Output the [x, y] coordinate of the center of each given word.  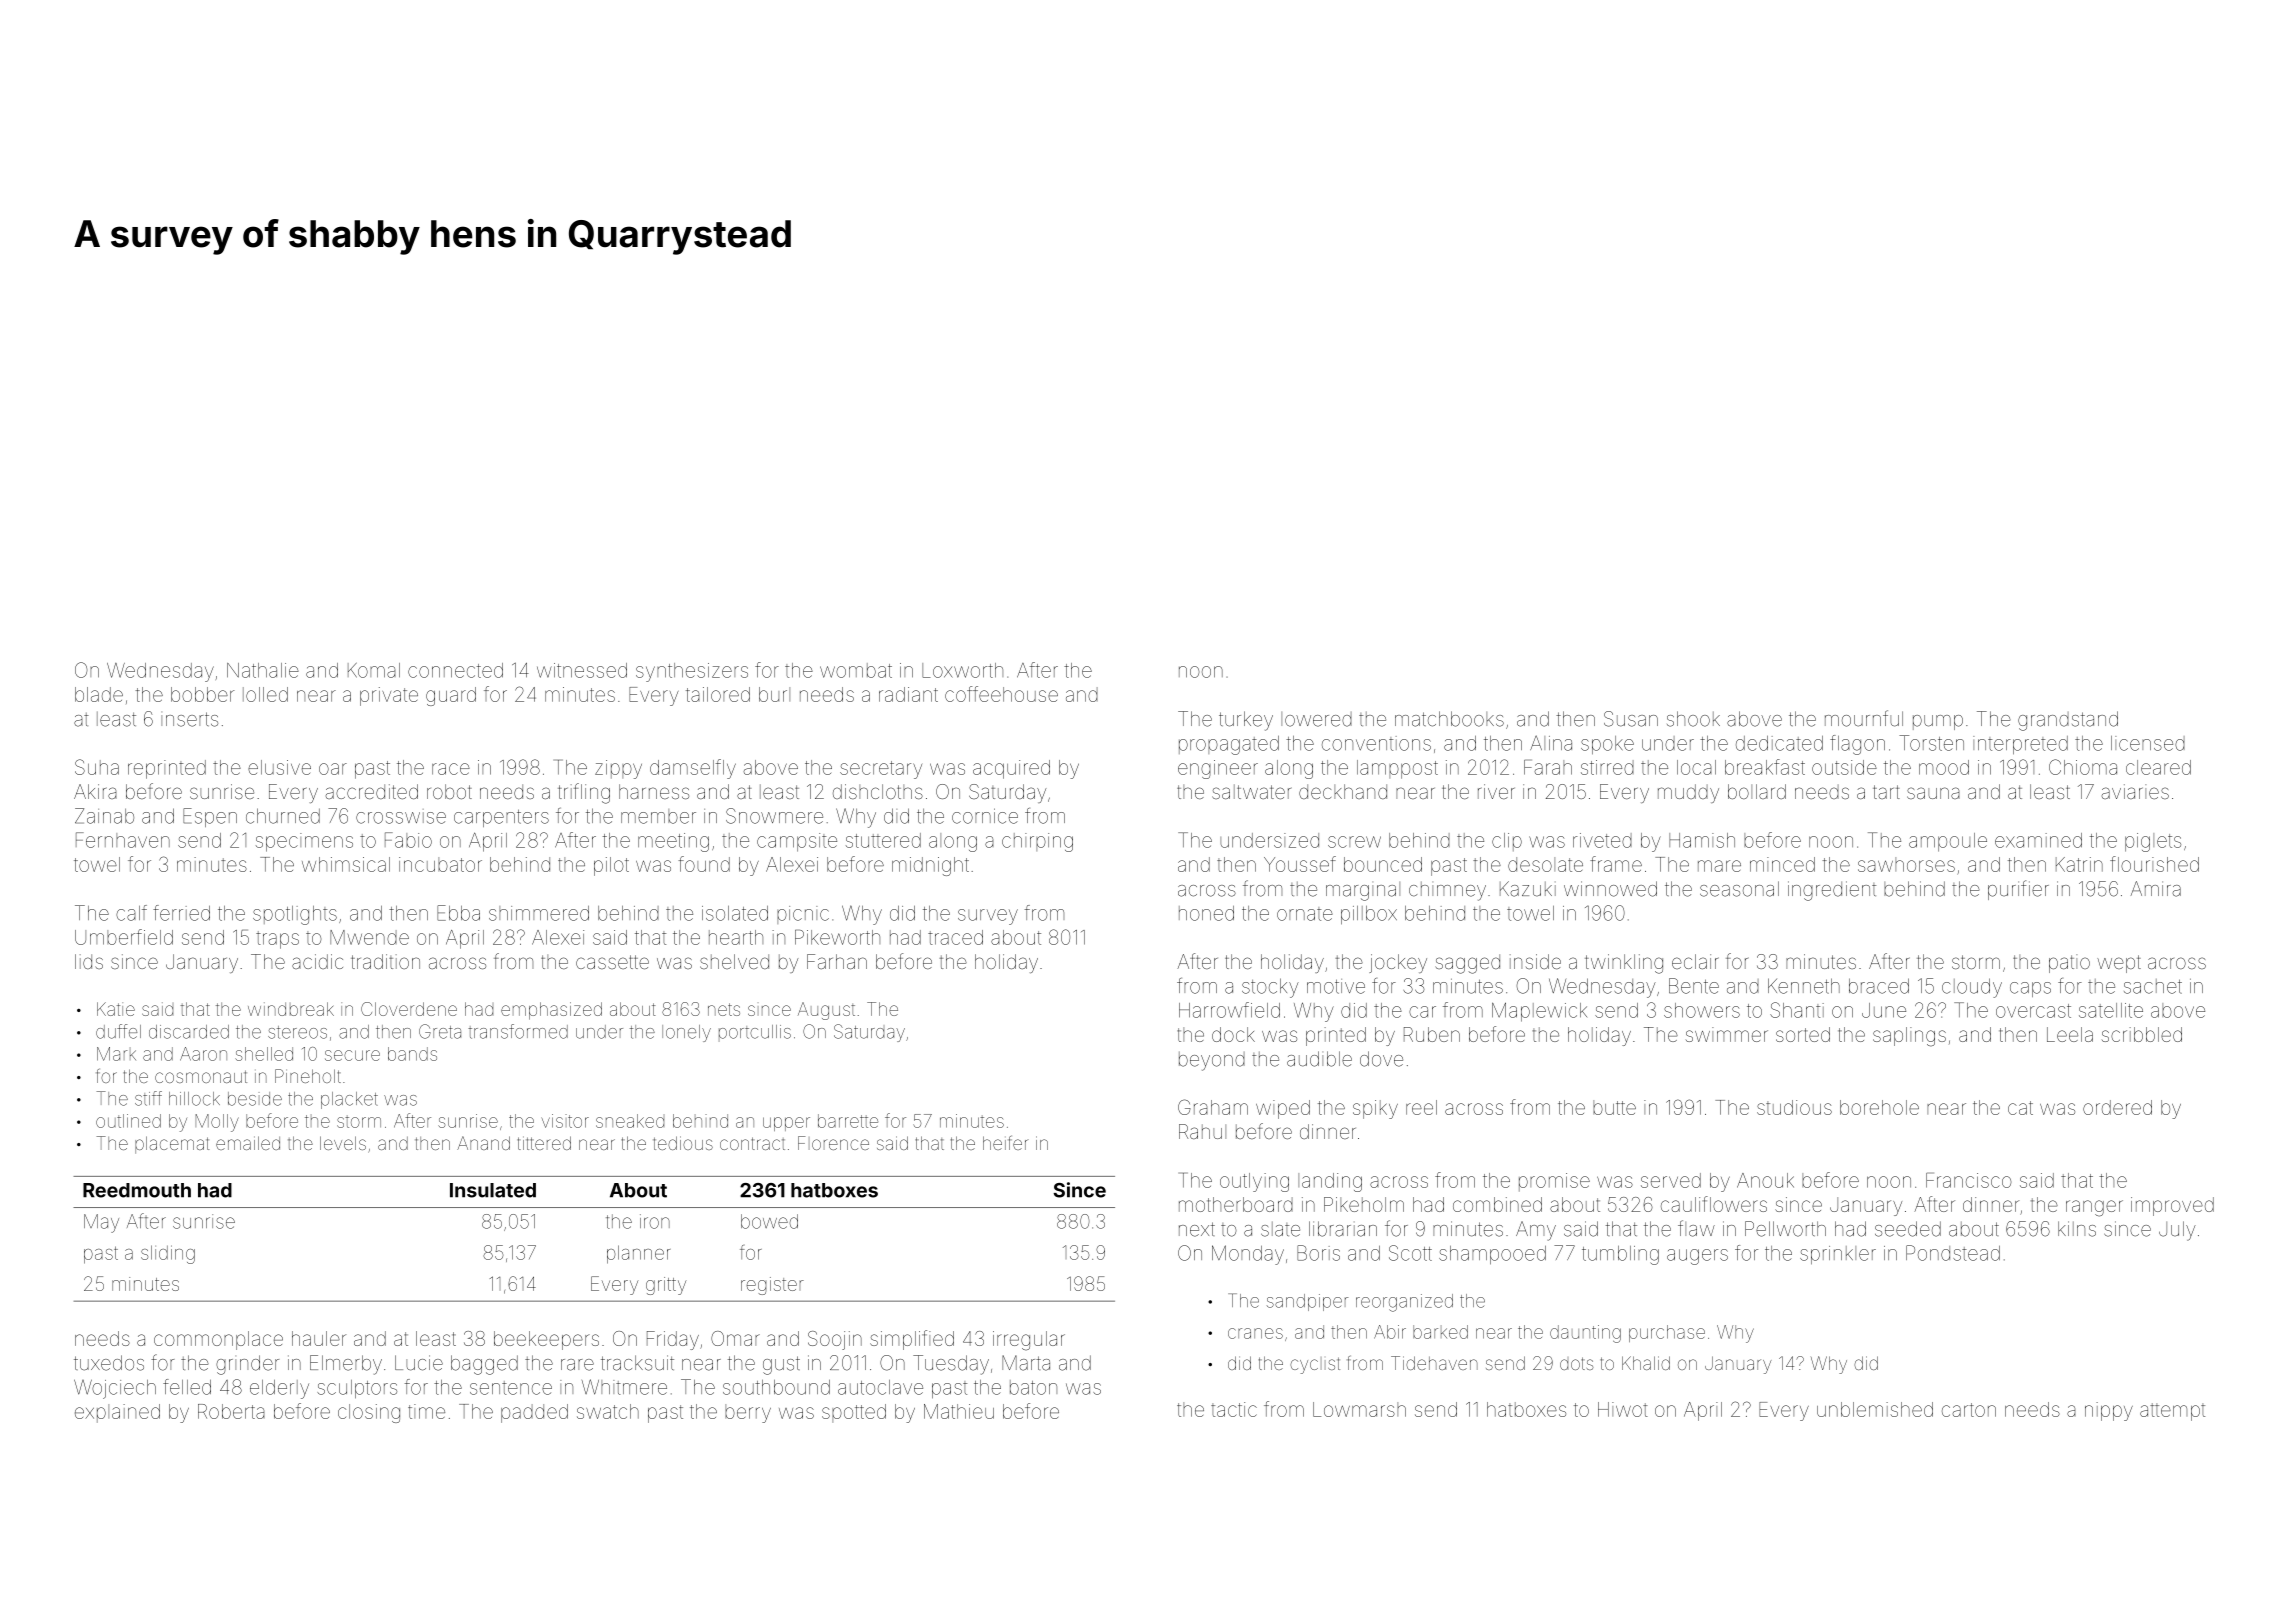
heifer [1006, 1142]
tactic [1234, 1409]
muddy [1688, 793]
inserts [189, 719]
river [1496, 791]
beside [255, 1099]
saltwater [1252, 791]
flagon [1857, 745]
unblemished [1875, 1409]
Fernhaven [123, 840]
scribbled [2142, 1034]
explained [117, 1413]
